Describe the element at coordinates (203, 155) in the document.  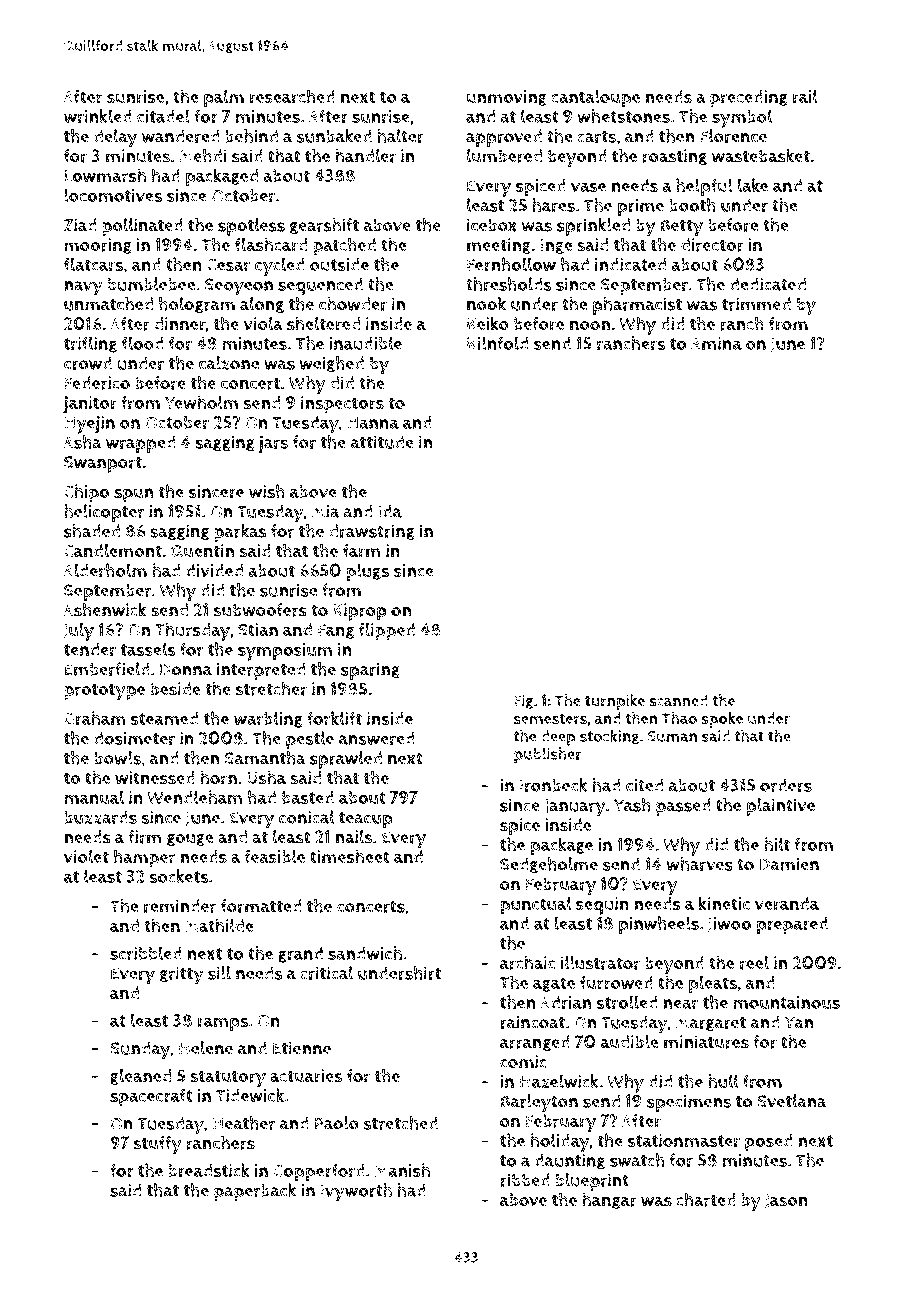
I see `Mehdi` at that location.
